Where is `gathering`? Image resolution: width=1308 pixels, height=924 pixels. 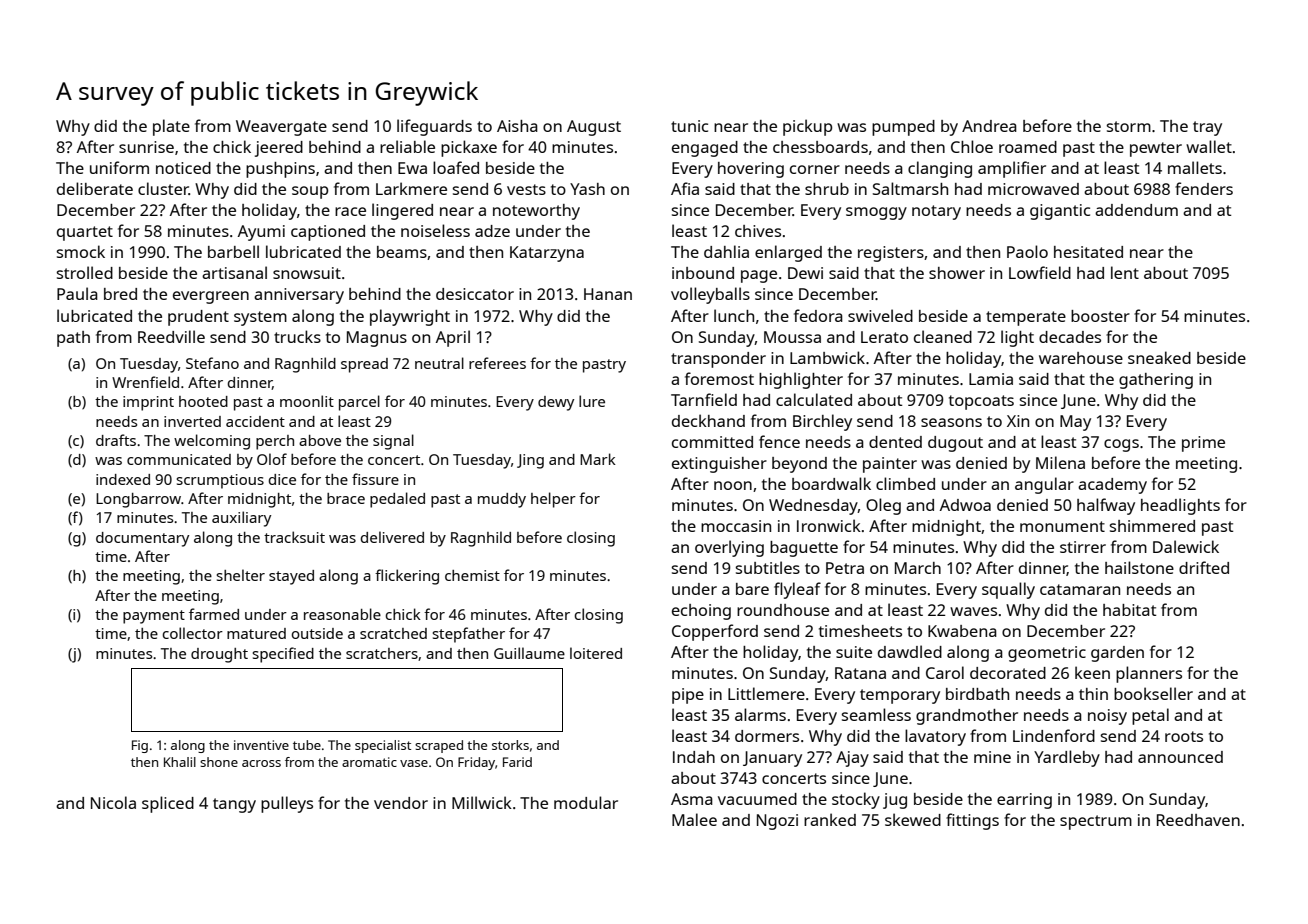
gathering is located at coordinates (1156, 381).
